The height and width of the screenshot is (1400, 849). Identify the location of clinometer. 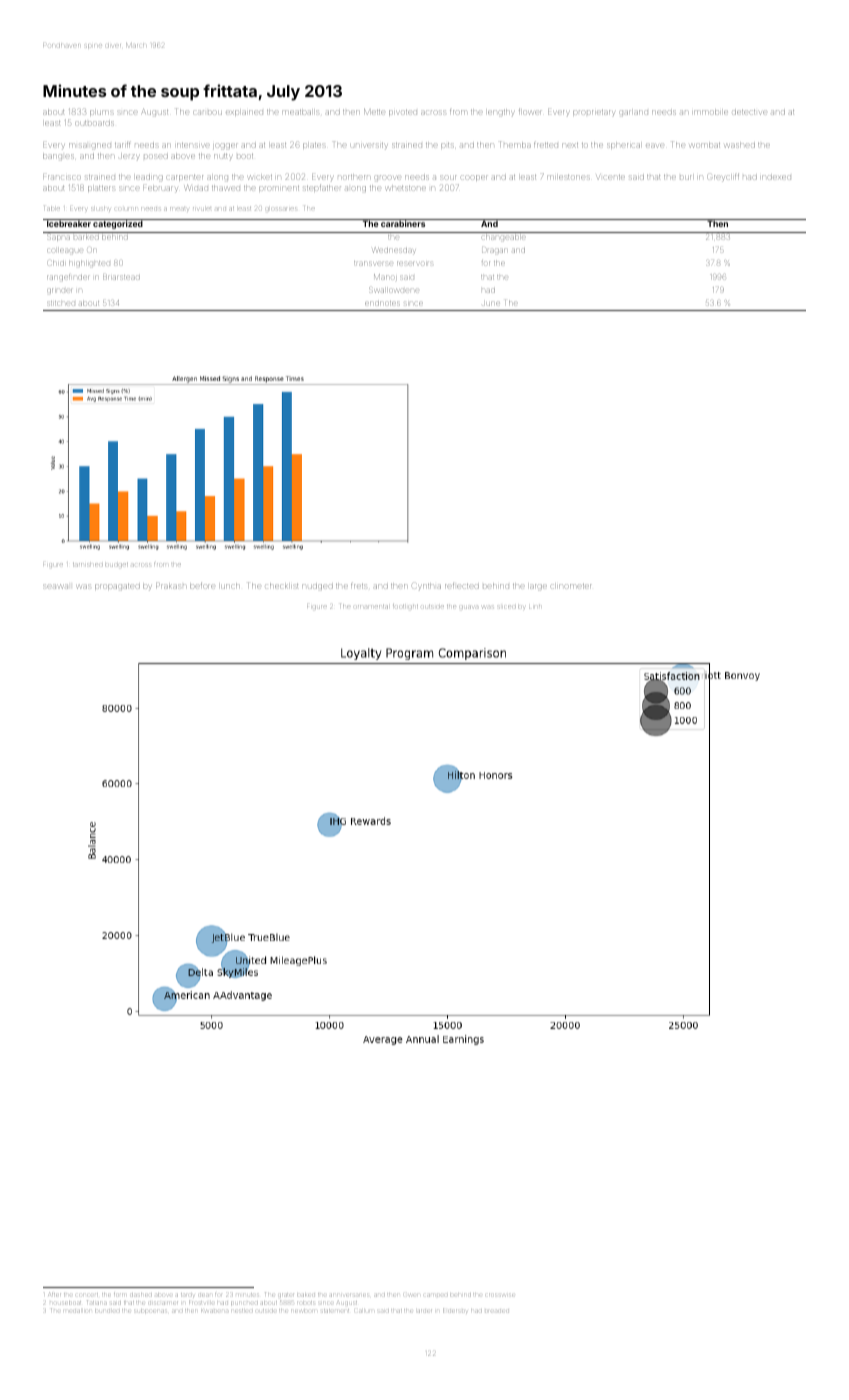
(571, 586).
